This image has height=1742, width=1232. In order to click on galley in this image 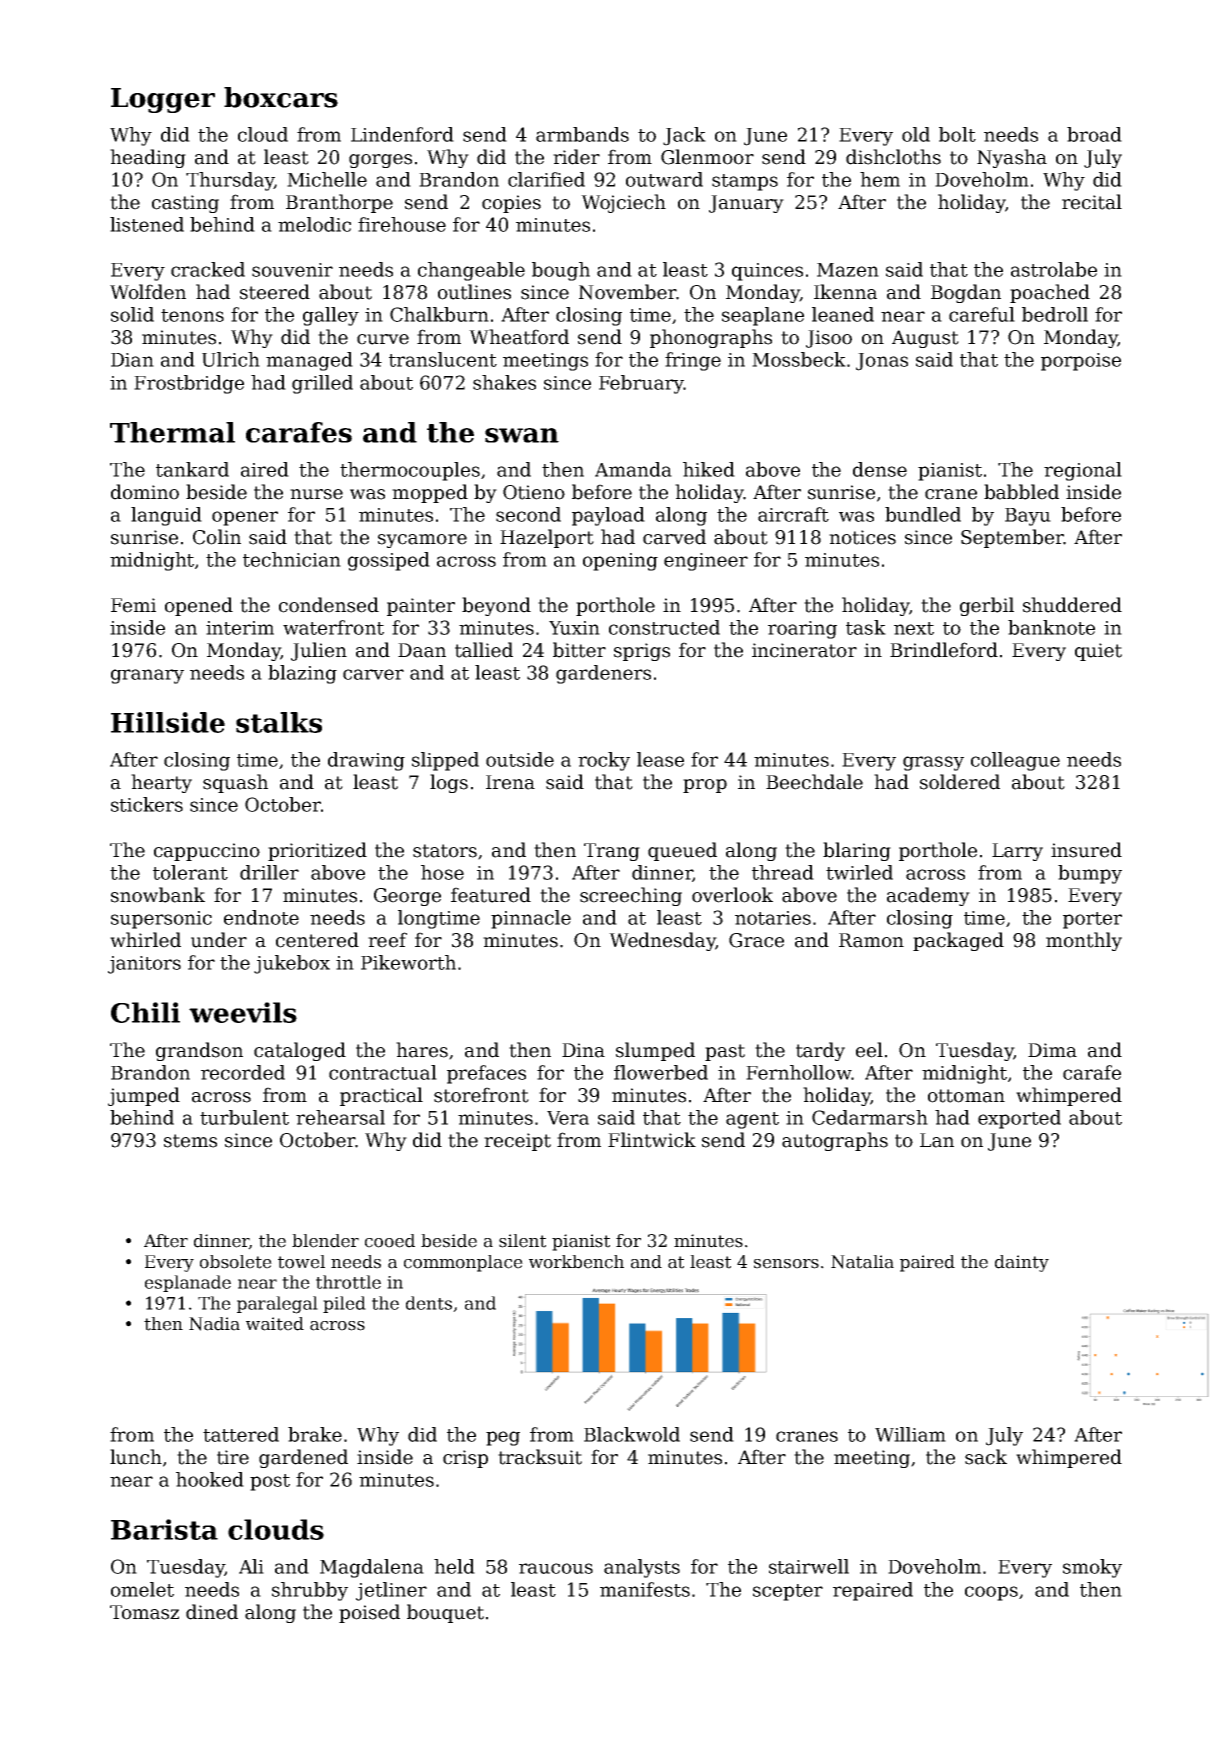, I will do `click(331, 316)`.
